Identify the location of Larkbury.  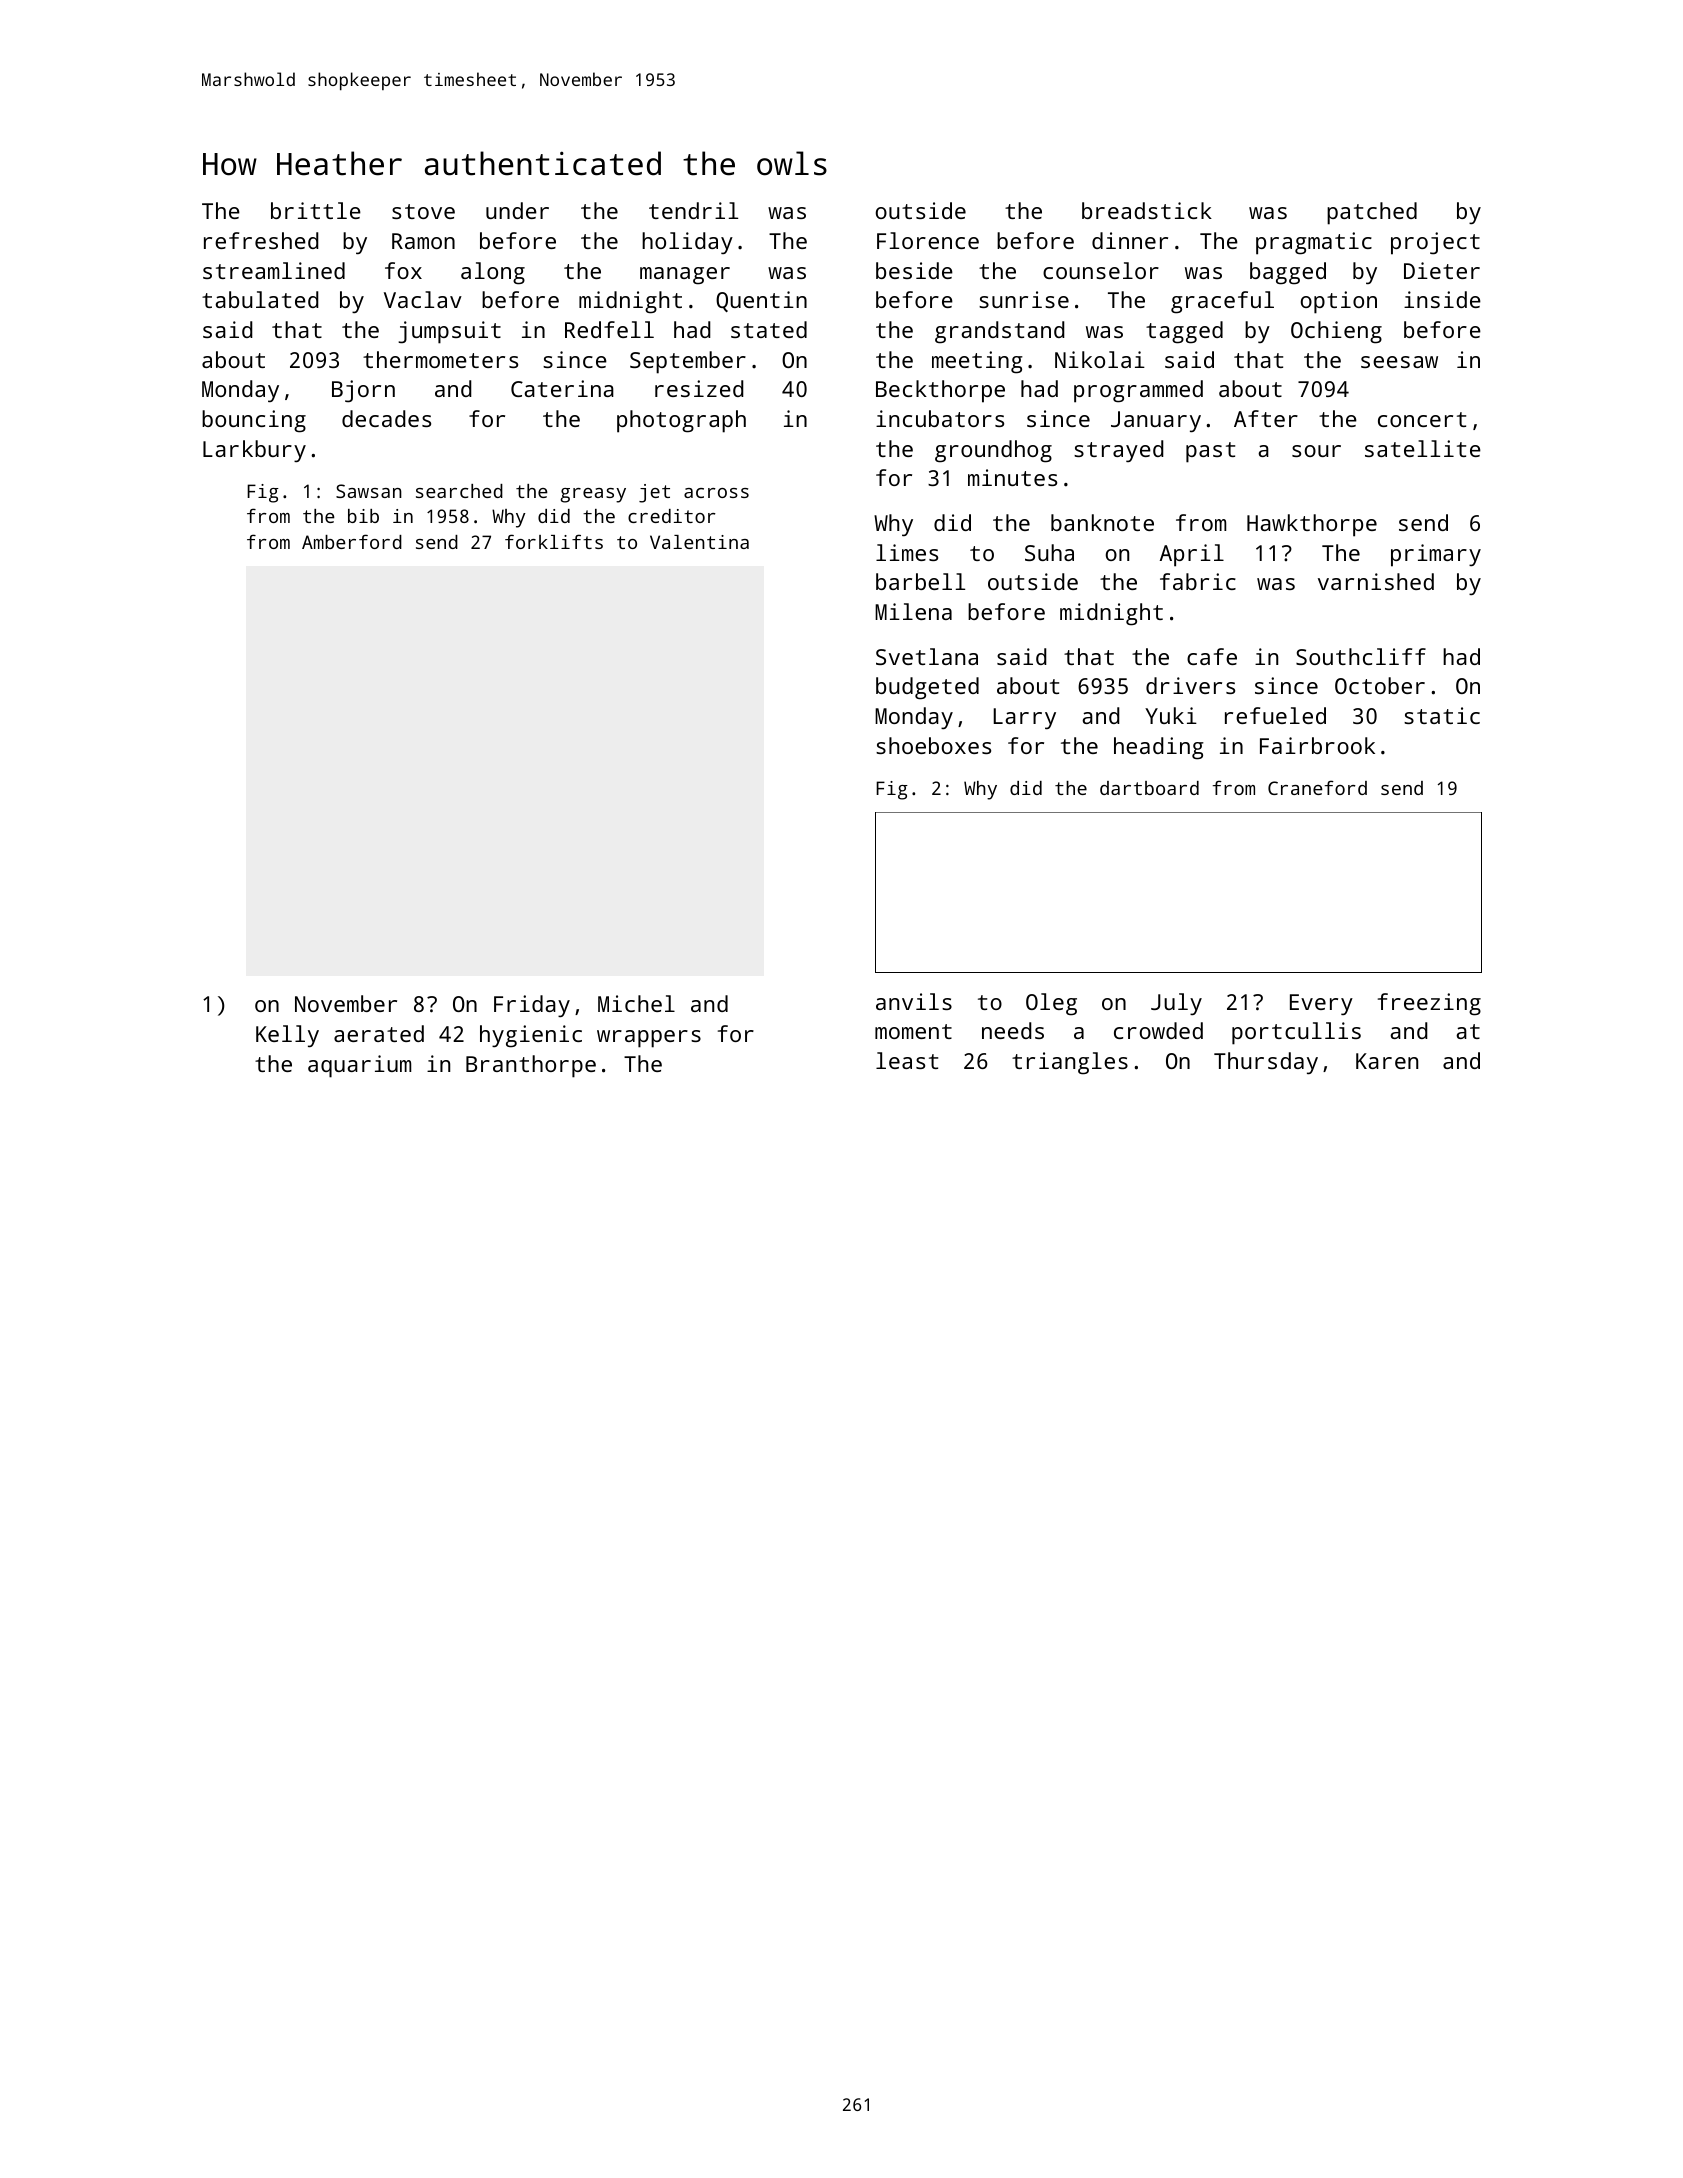
(254, 451).
